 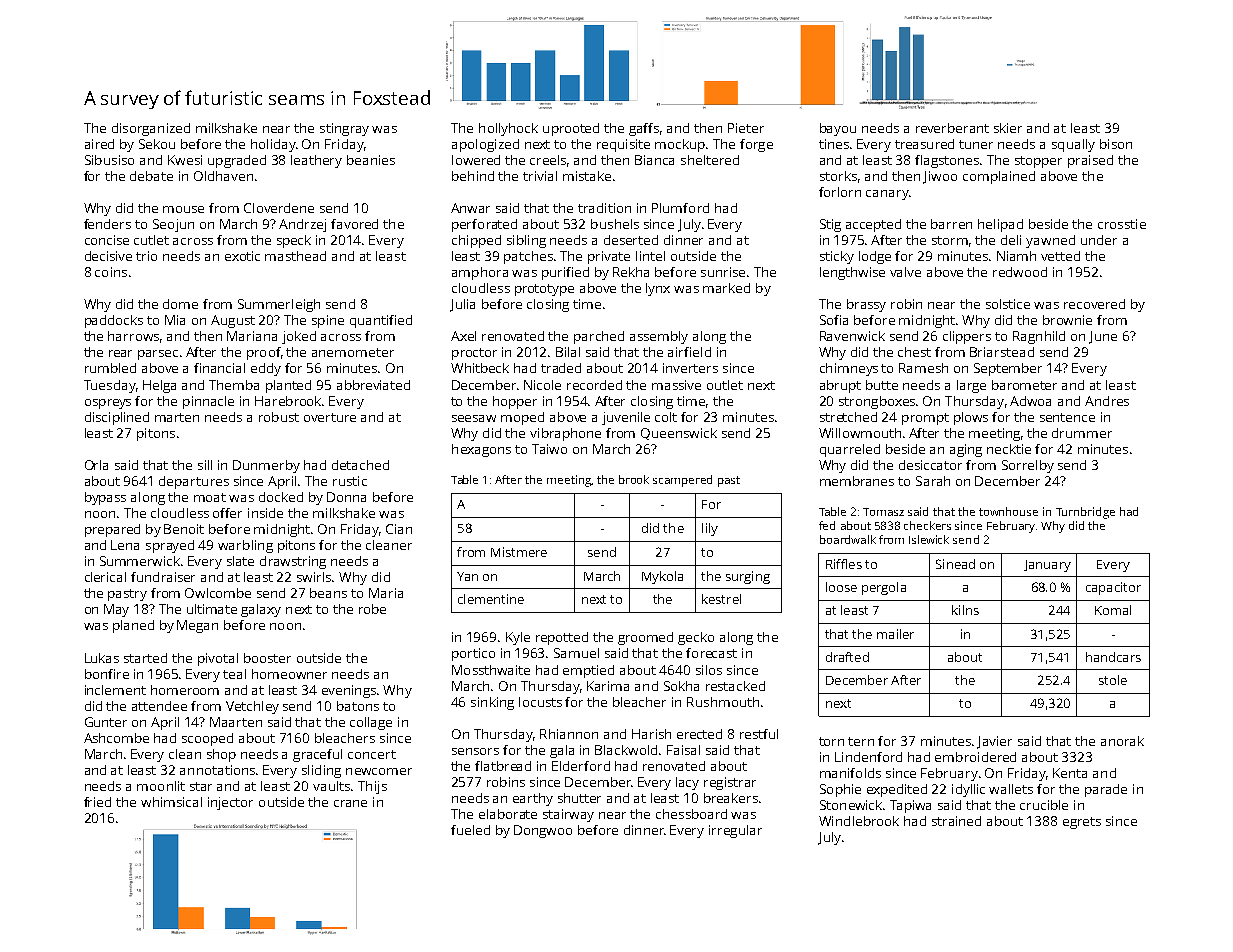 What do you see at coordinates (99, 144) in the document?
I see `aired` at bounding box center [99, 144].
